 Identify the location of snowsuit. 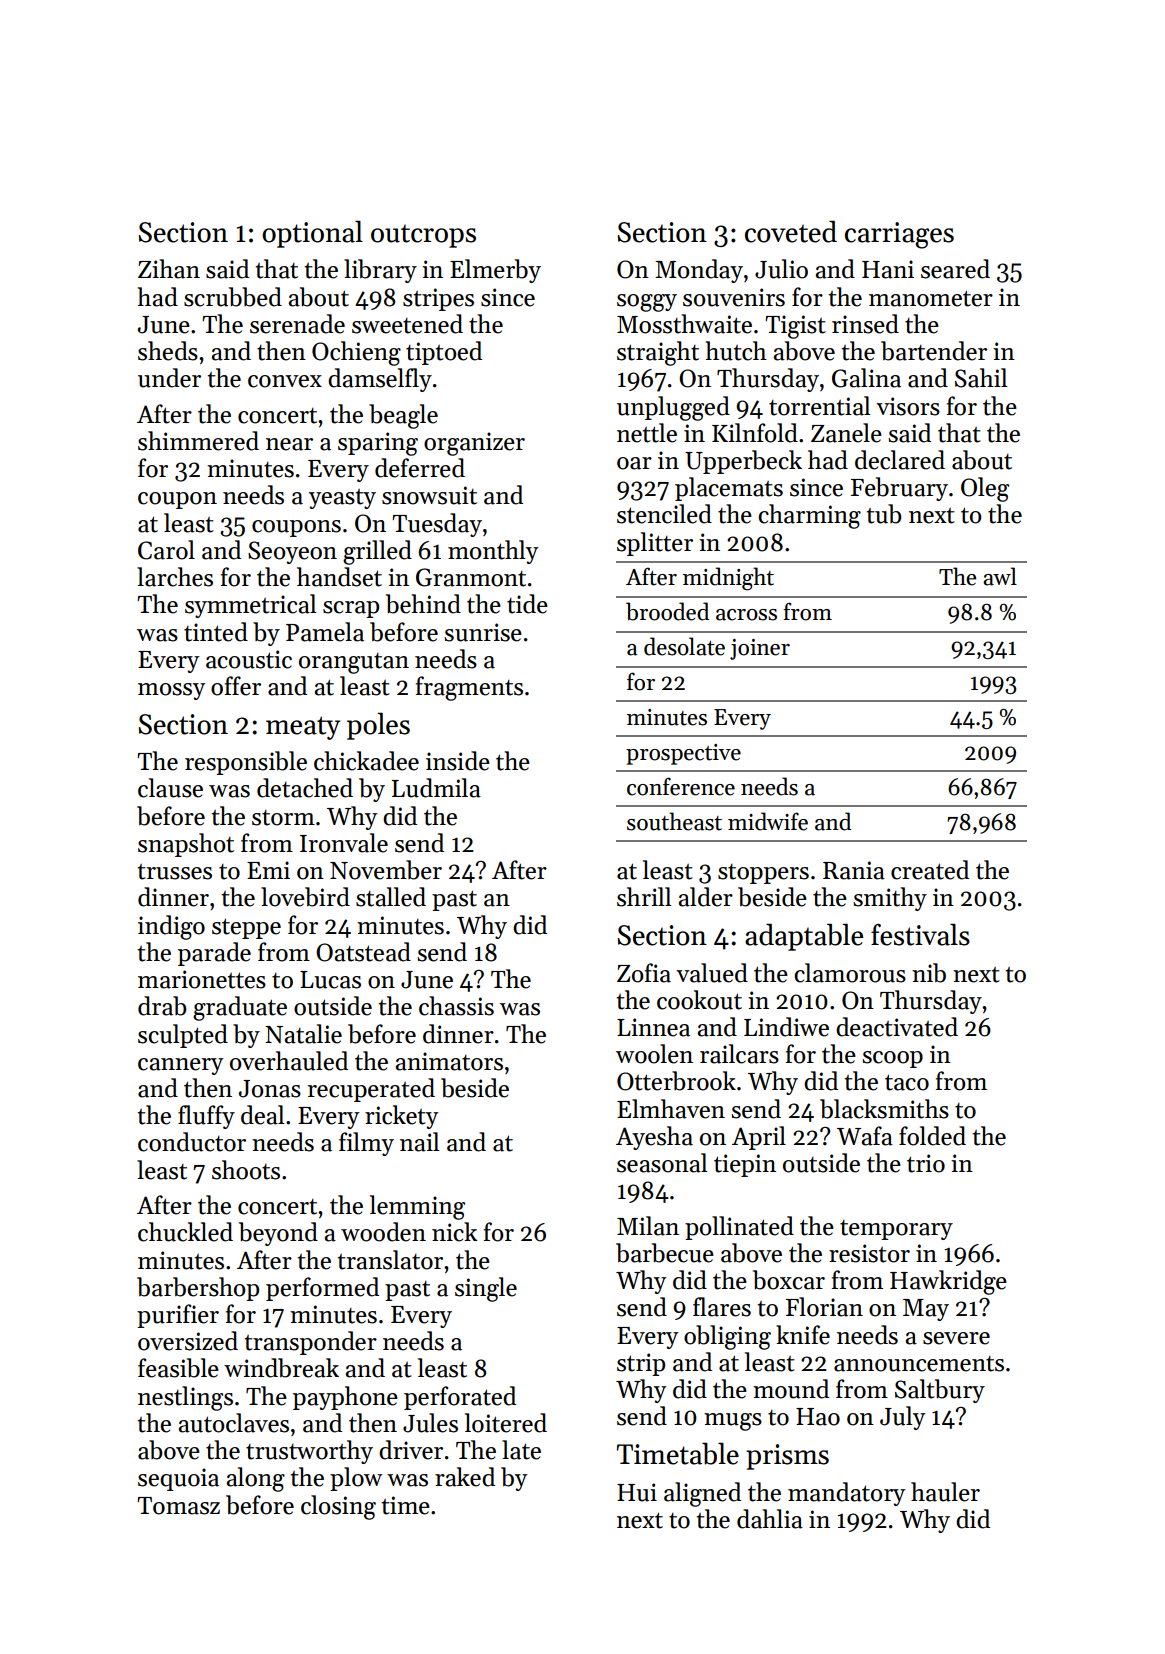
(429, 495).
